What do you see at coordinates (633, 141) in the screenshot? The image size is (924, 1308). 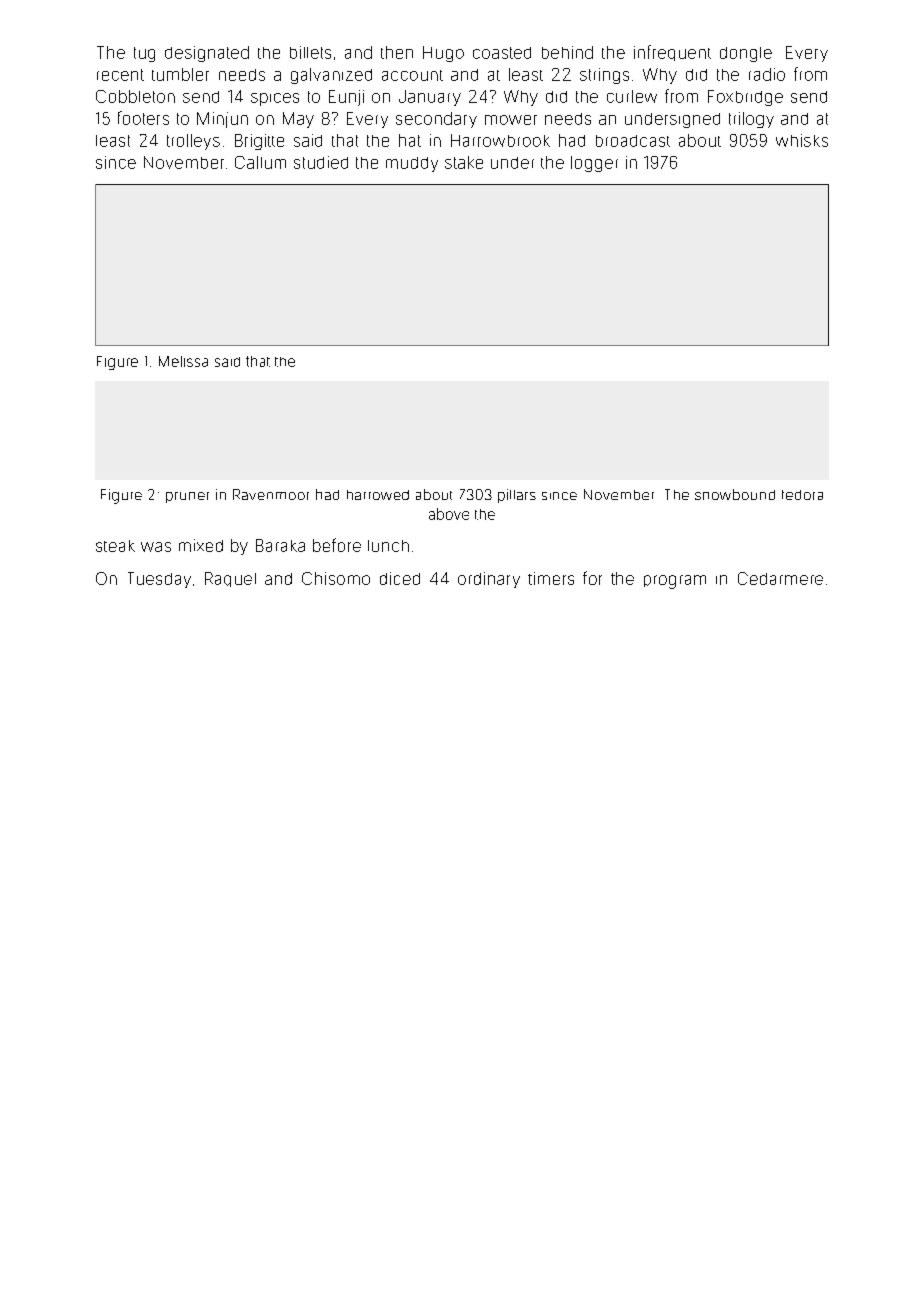 I see `broadcast` at bounding box center [633, 141].
